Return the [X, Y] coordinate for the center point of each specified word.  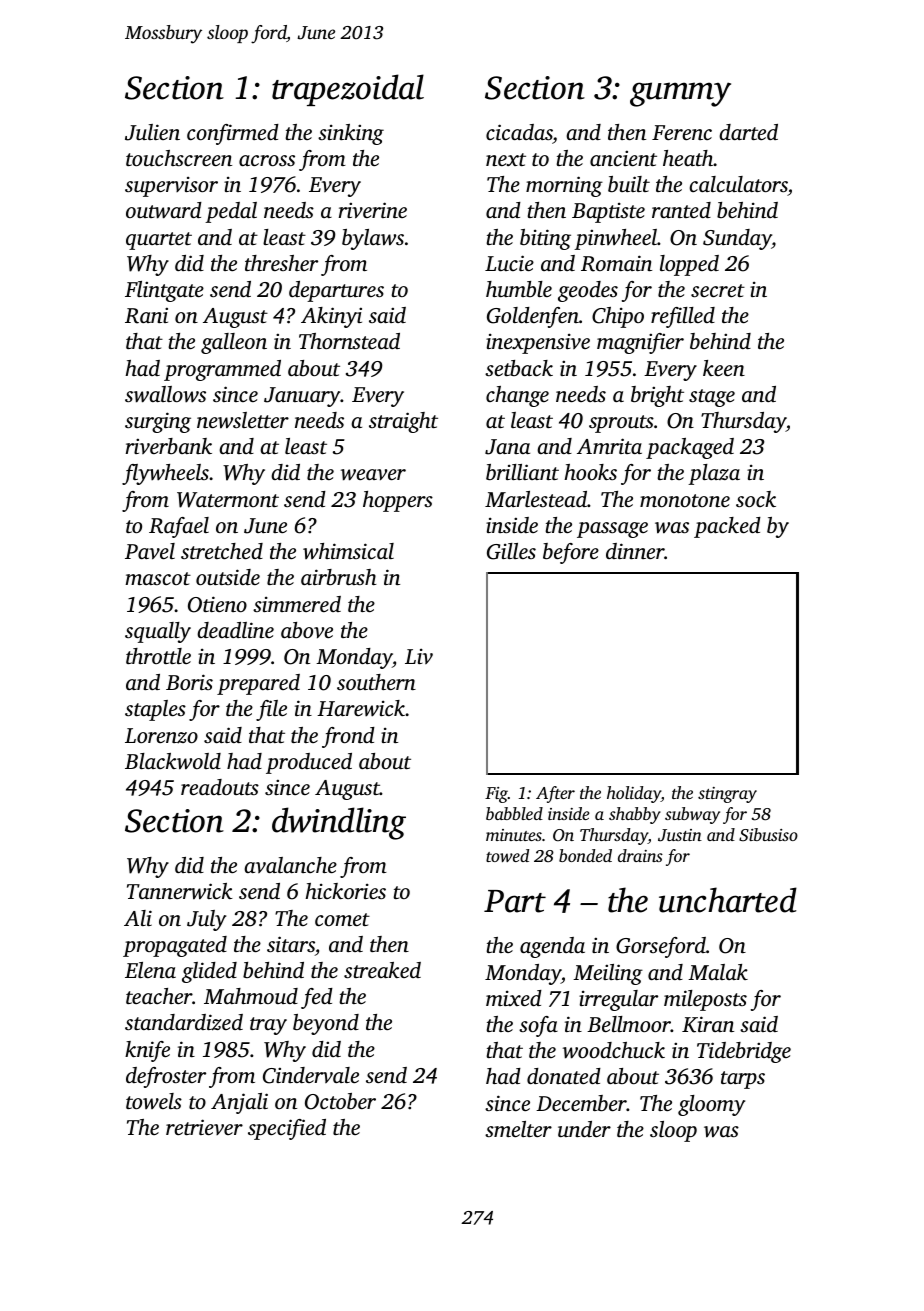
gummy [680, 94]
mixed [514, 998]
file [271, 710]
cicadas [519, 132]
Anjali [239, 1103]
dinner [635, 551]
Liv [419, 656]
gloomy [711, 1105]
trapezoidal [348, 90]
